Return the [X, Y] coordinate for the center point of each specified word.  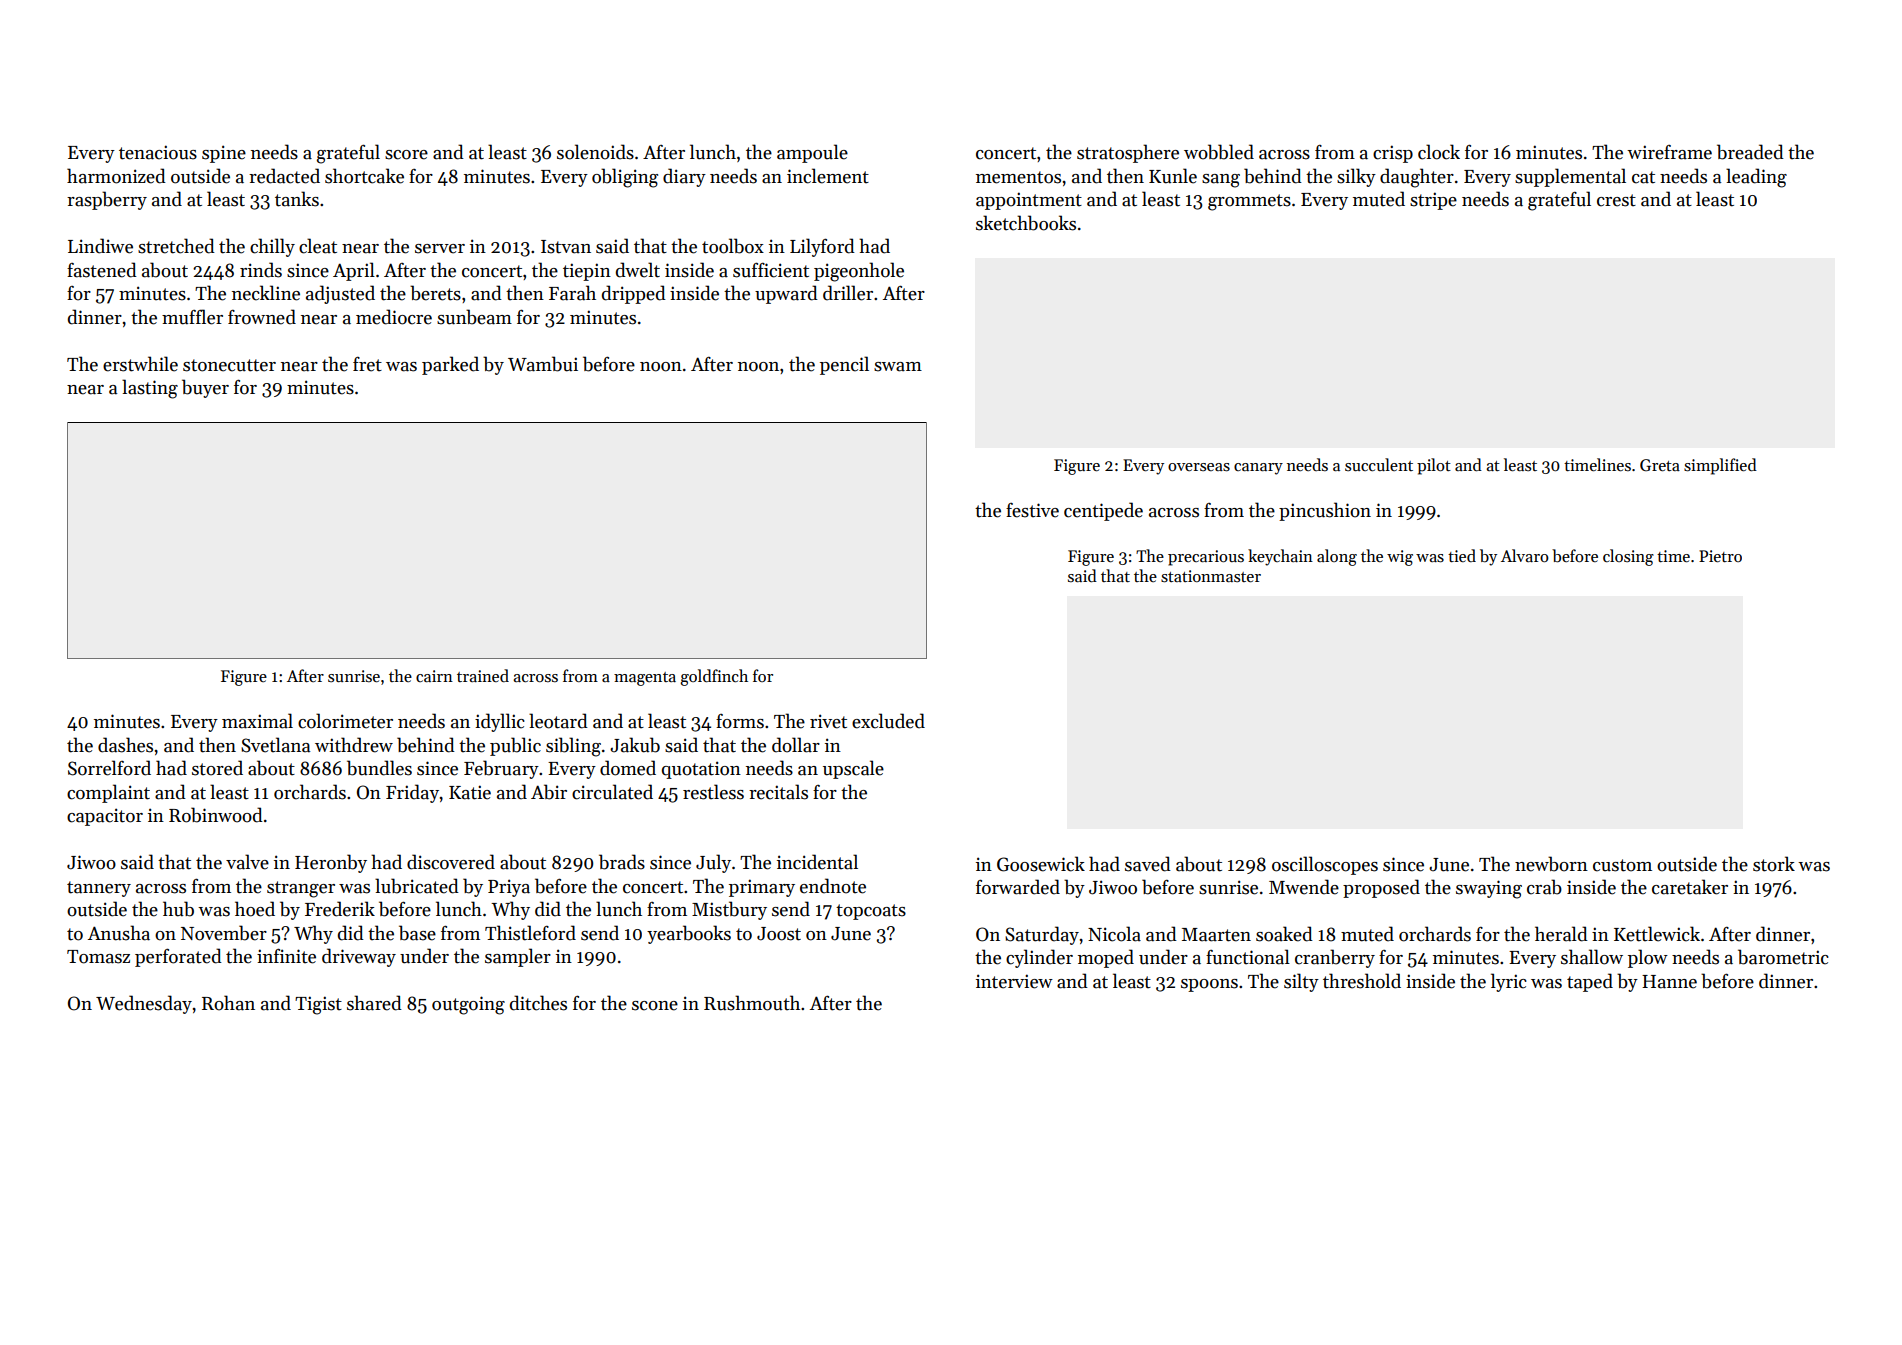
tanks [297, 199]
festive [1032, 510]
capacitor [105, 817]
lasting [150, 389]
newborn [1551, 864]
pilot [1434, 466]
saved [1148, 864]
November [224, 933]
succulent [1379, 464]
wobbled [1219, 152]
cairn [434, 676]
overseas [1199, 467]
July [713, 863]
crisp [1393, 154]
